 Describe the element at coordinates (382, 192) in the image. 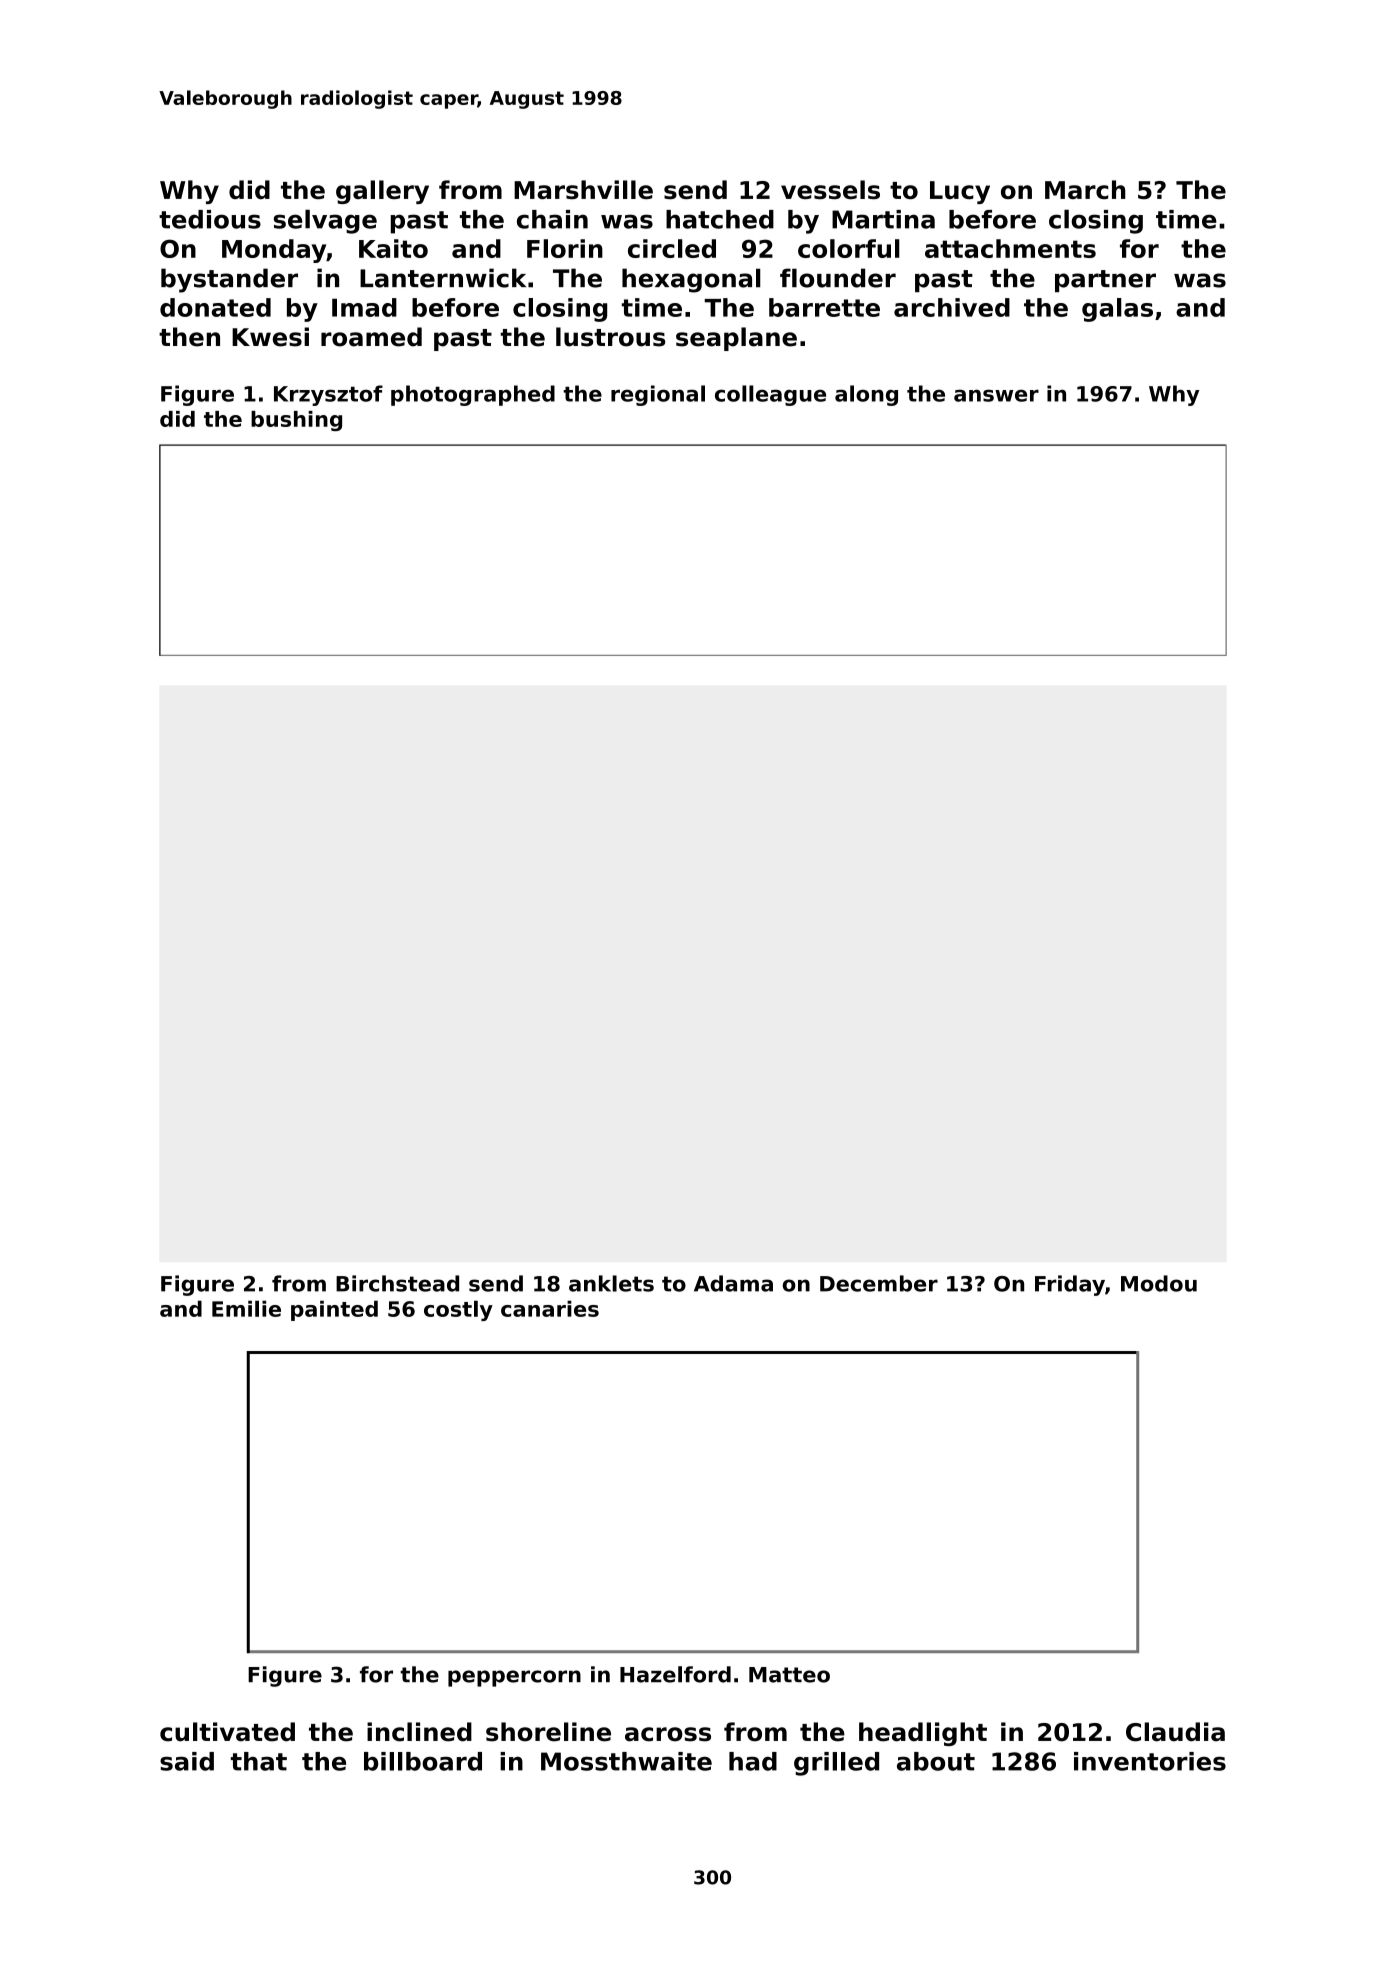

I see `gallery` at that location.
